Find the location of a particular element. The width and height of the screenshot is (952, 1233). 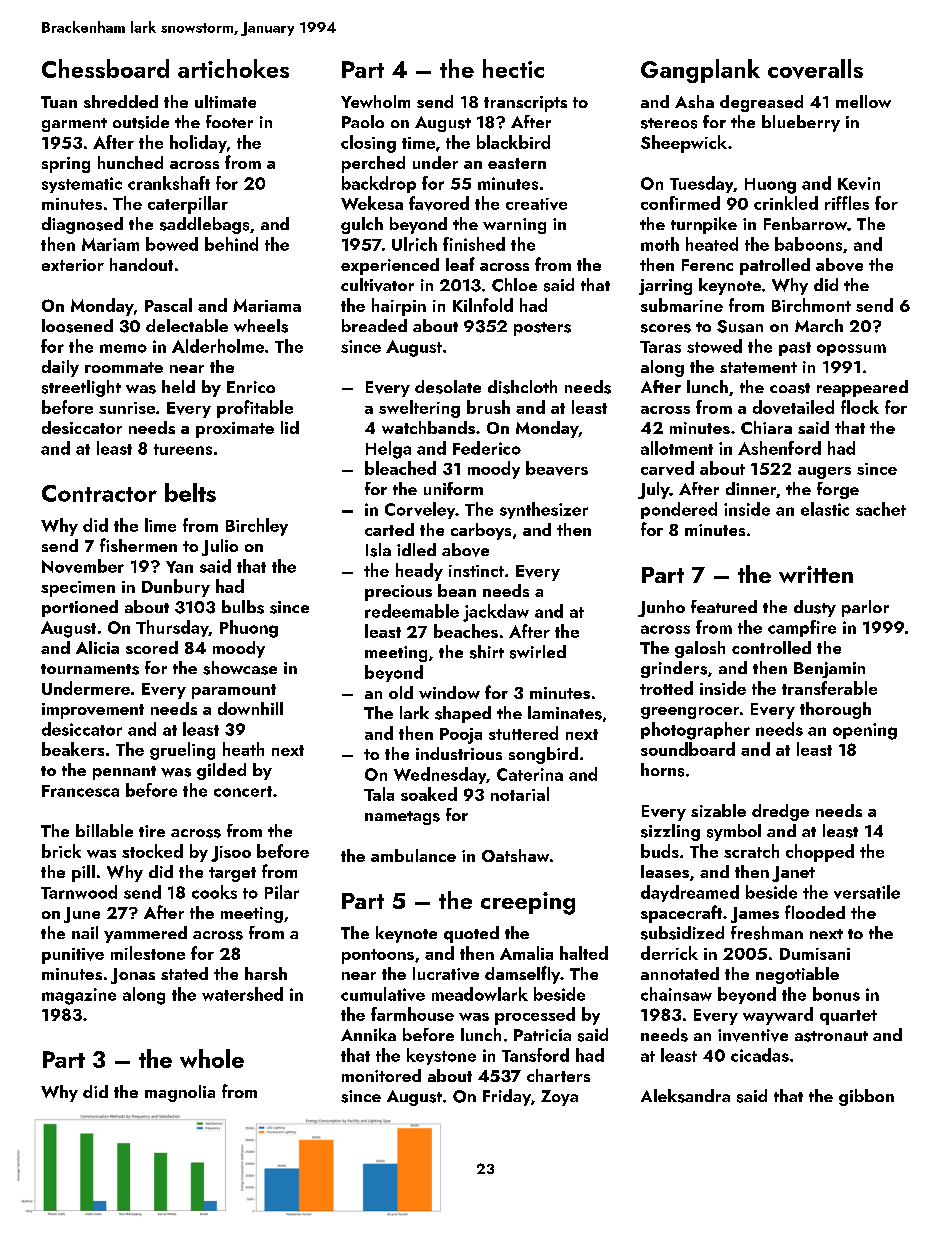

Kevin is located at coordinates (859, 183).
